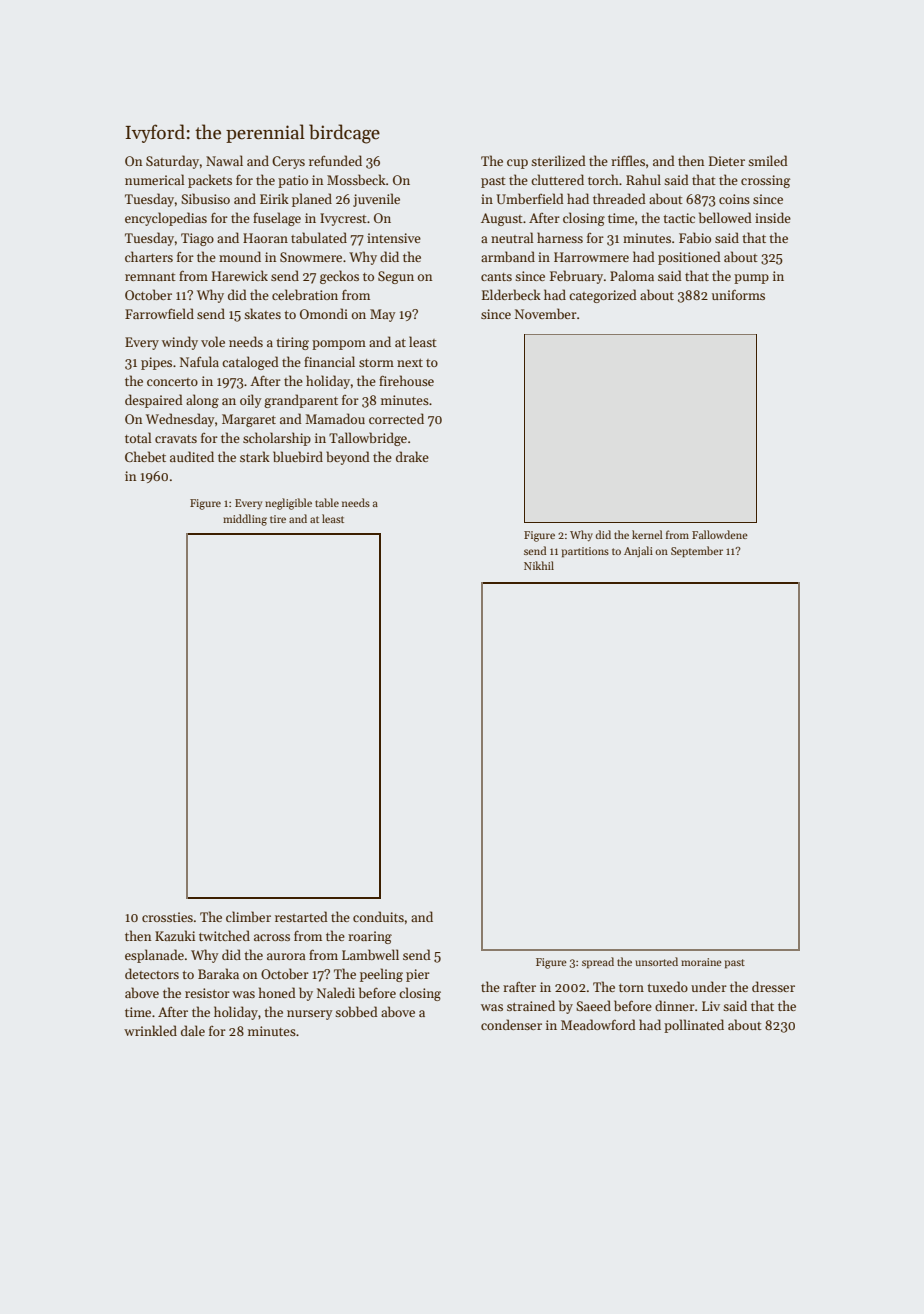 This page has height=1314, width=924. I want to click on resistor, so click(207, 993).
